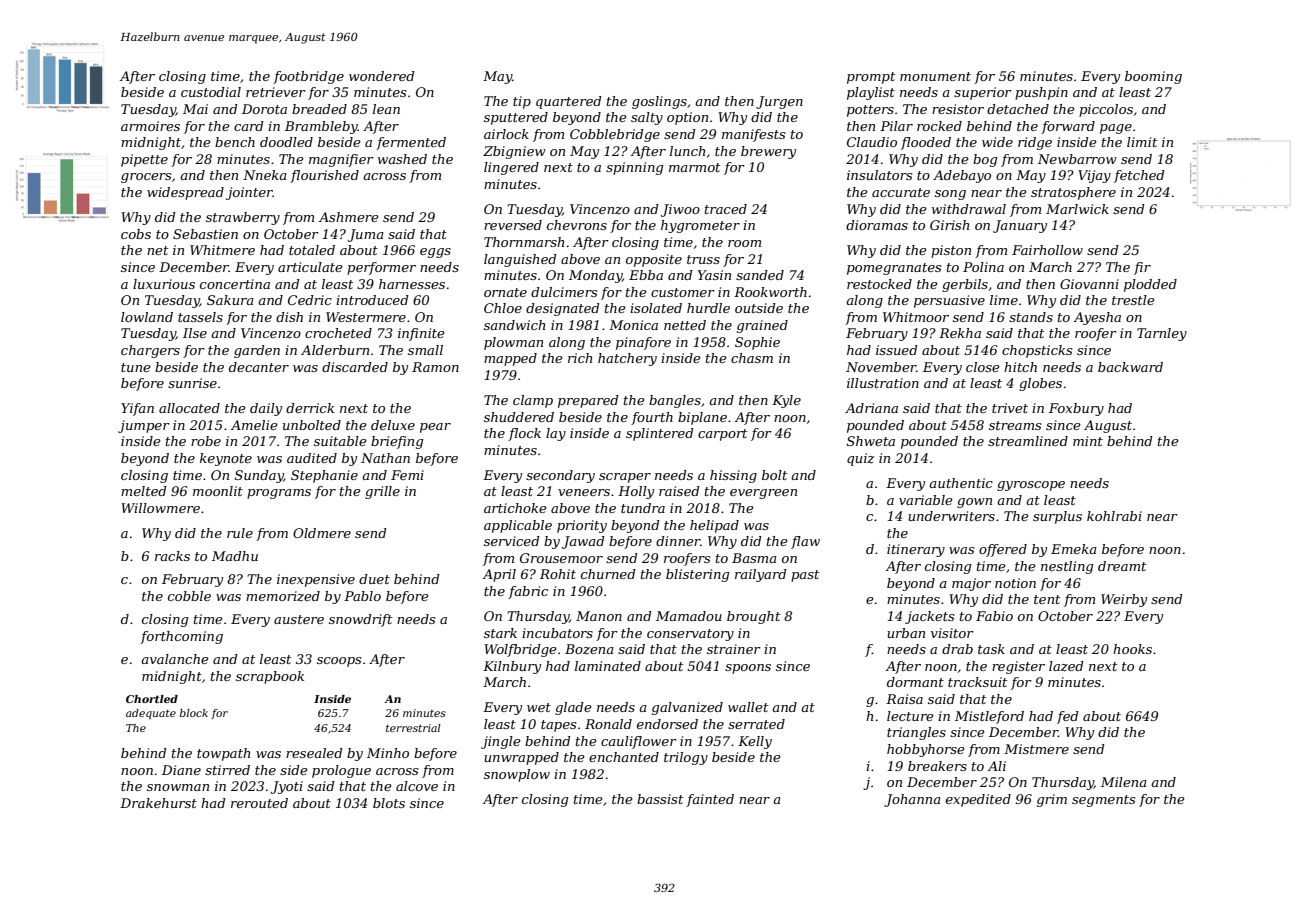  Describe the element at coordinates (240, 533) in the page. I see `rule` at that location.
